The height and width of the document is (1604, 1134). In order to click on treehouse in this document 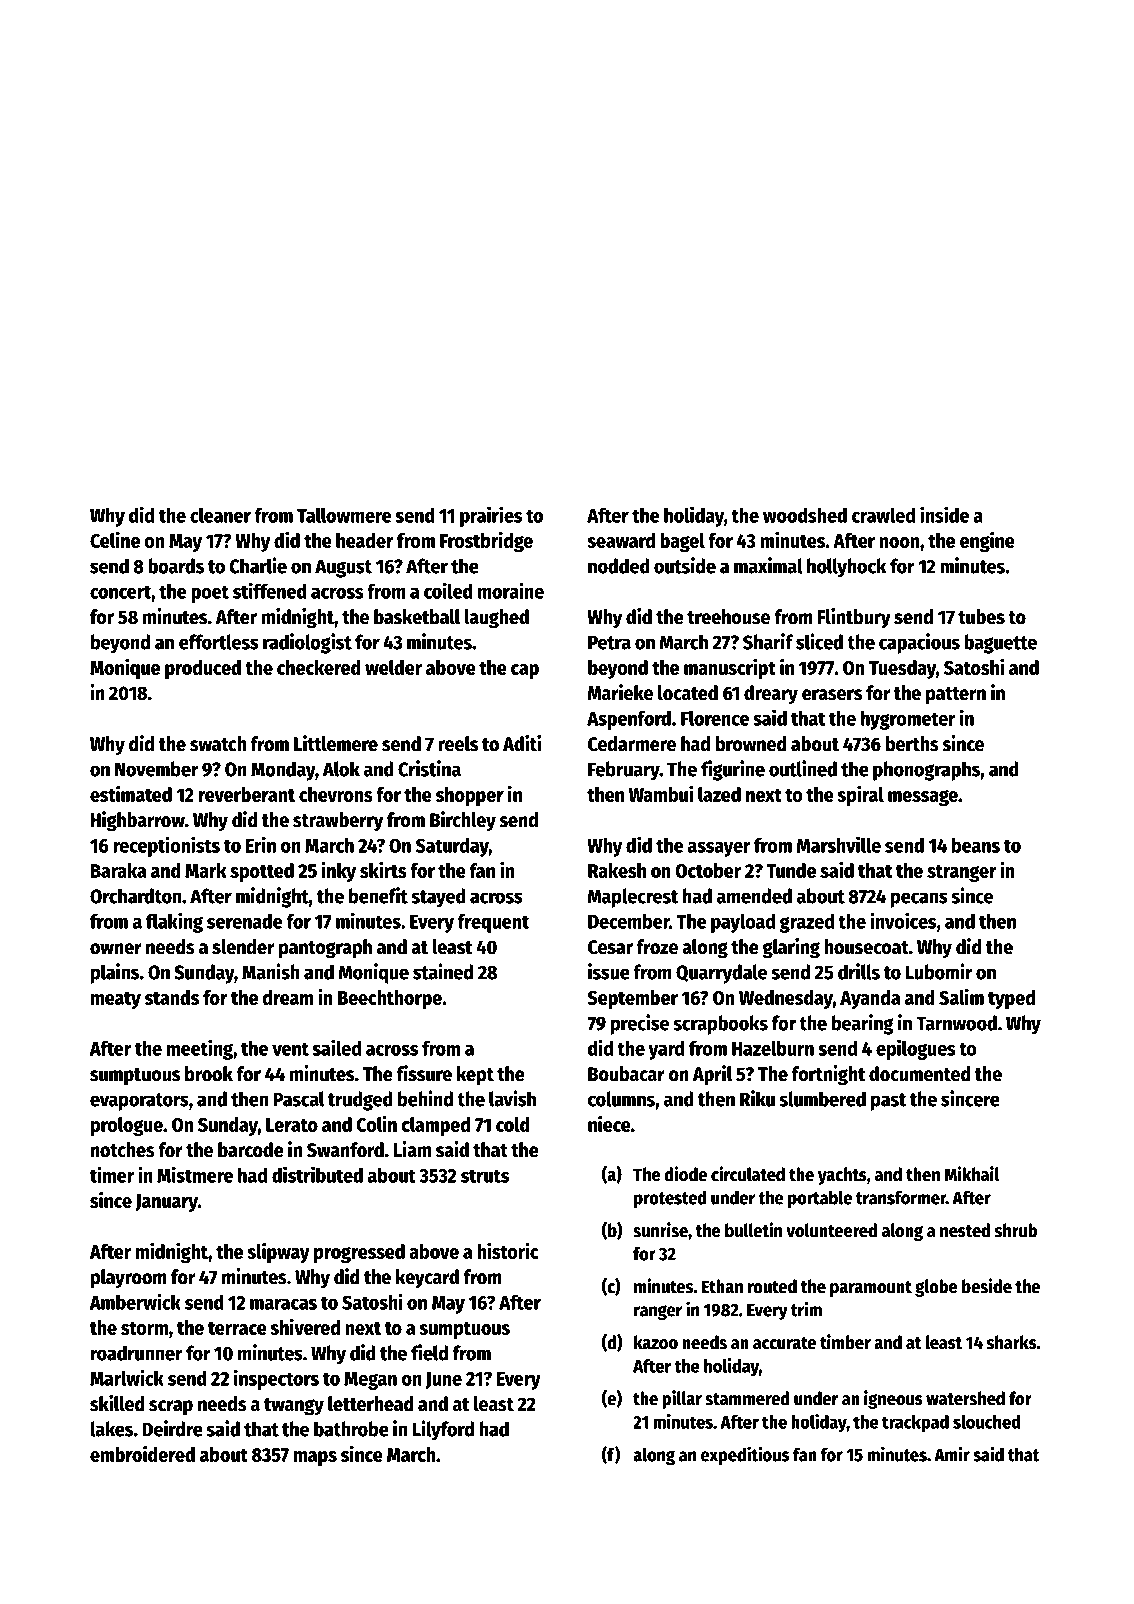, I will do `click(728, 617)`.
